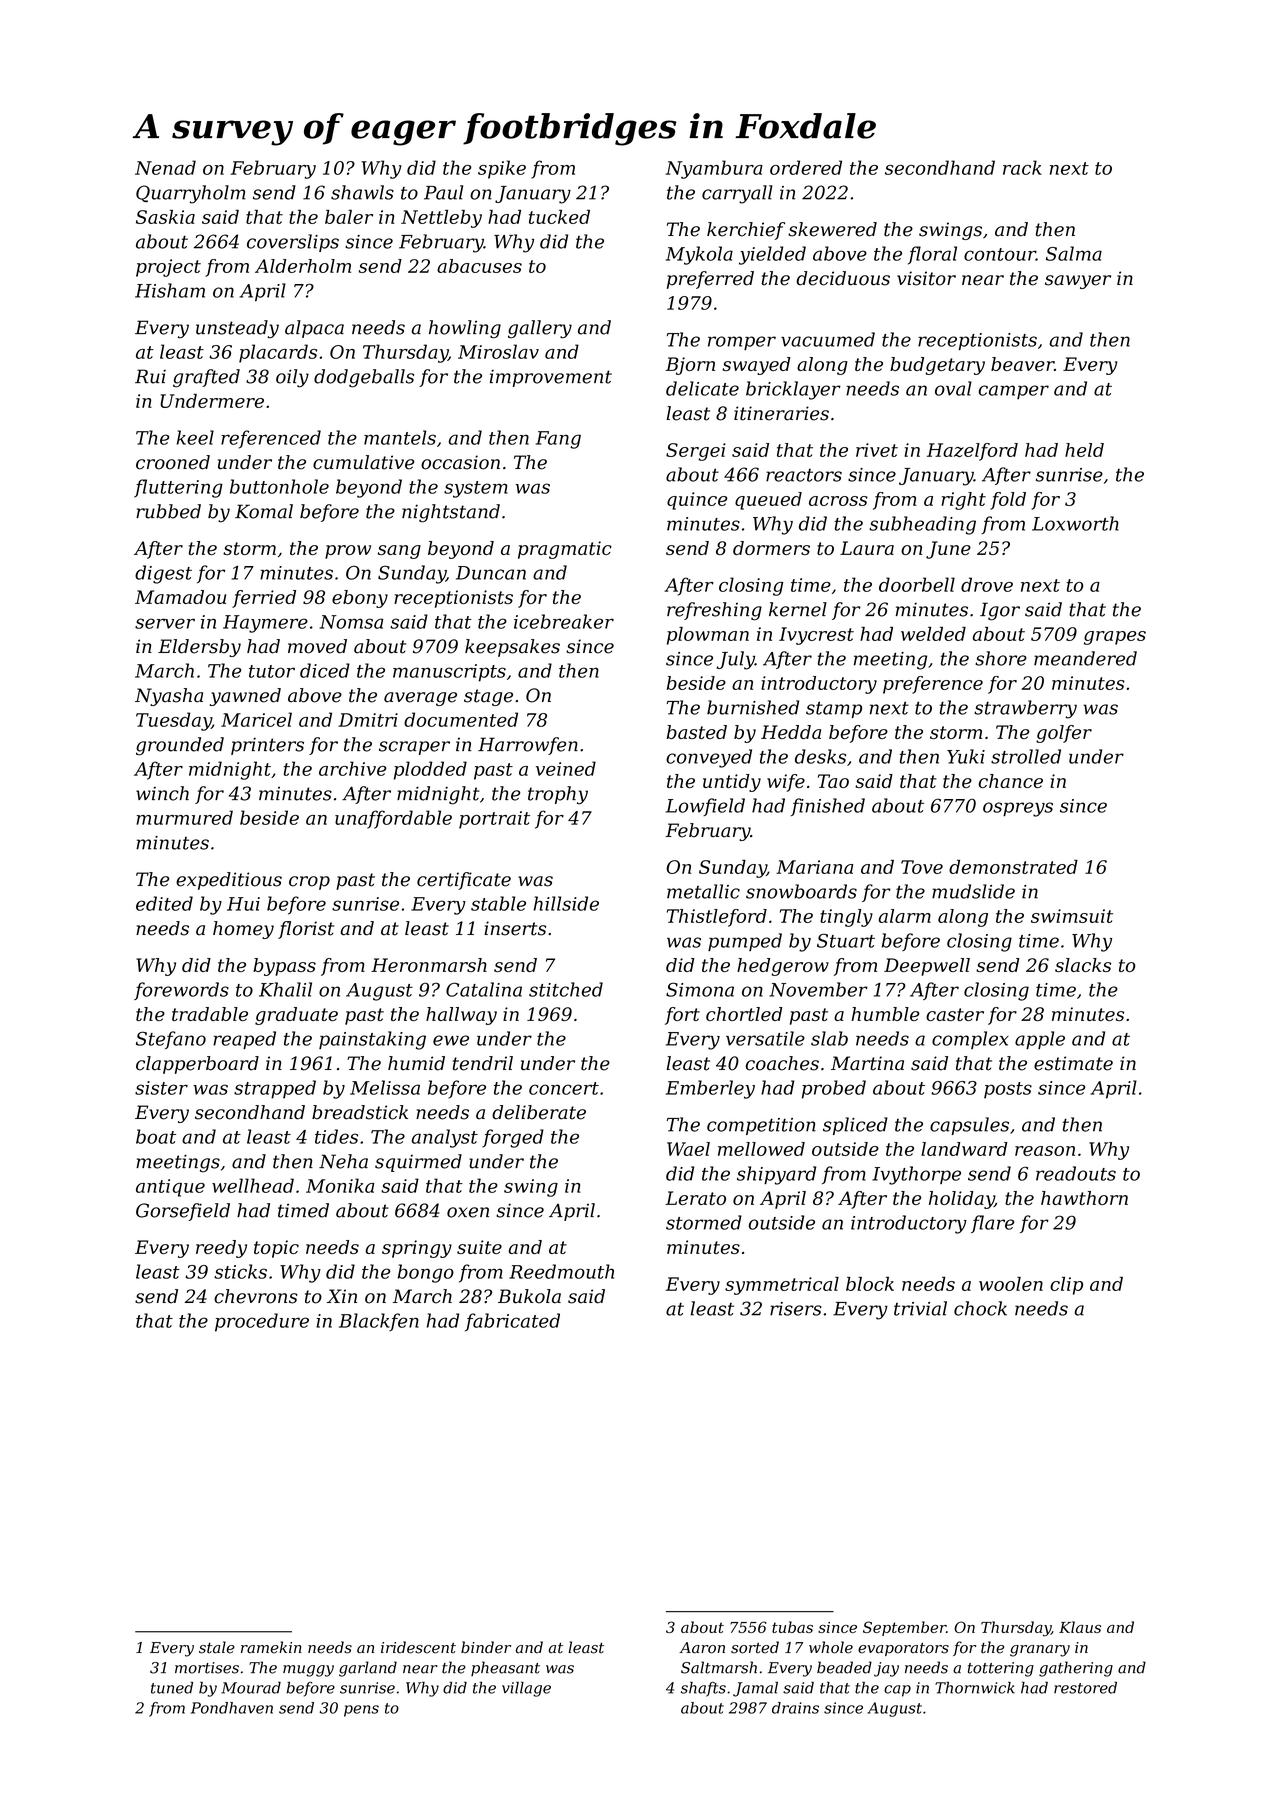  What do you see at coordinates (710, 1089) in the screenshot?
I see `Emberley` at bounding box center [710, 1089].
